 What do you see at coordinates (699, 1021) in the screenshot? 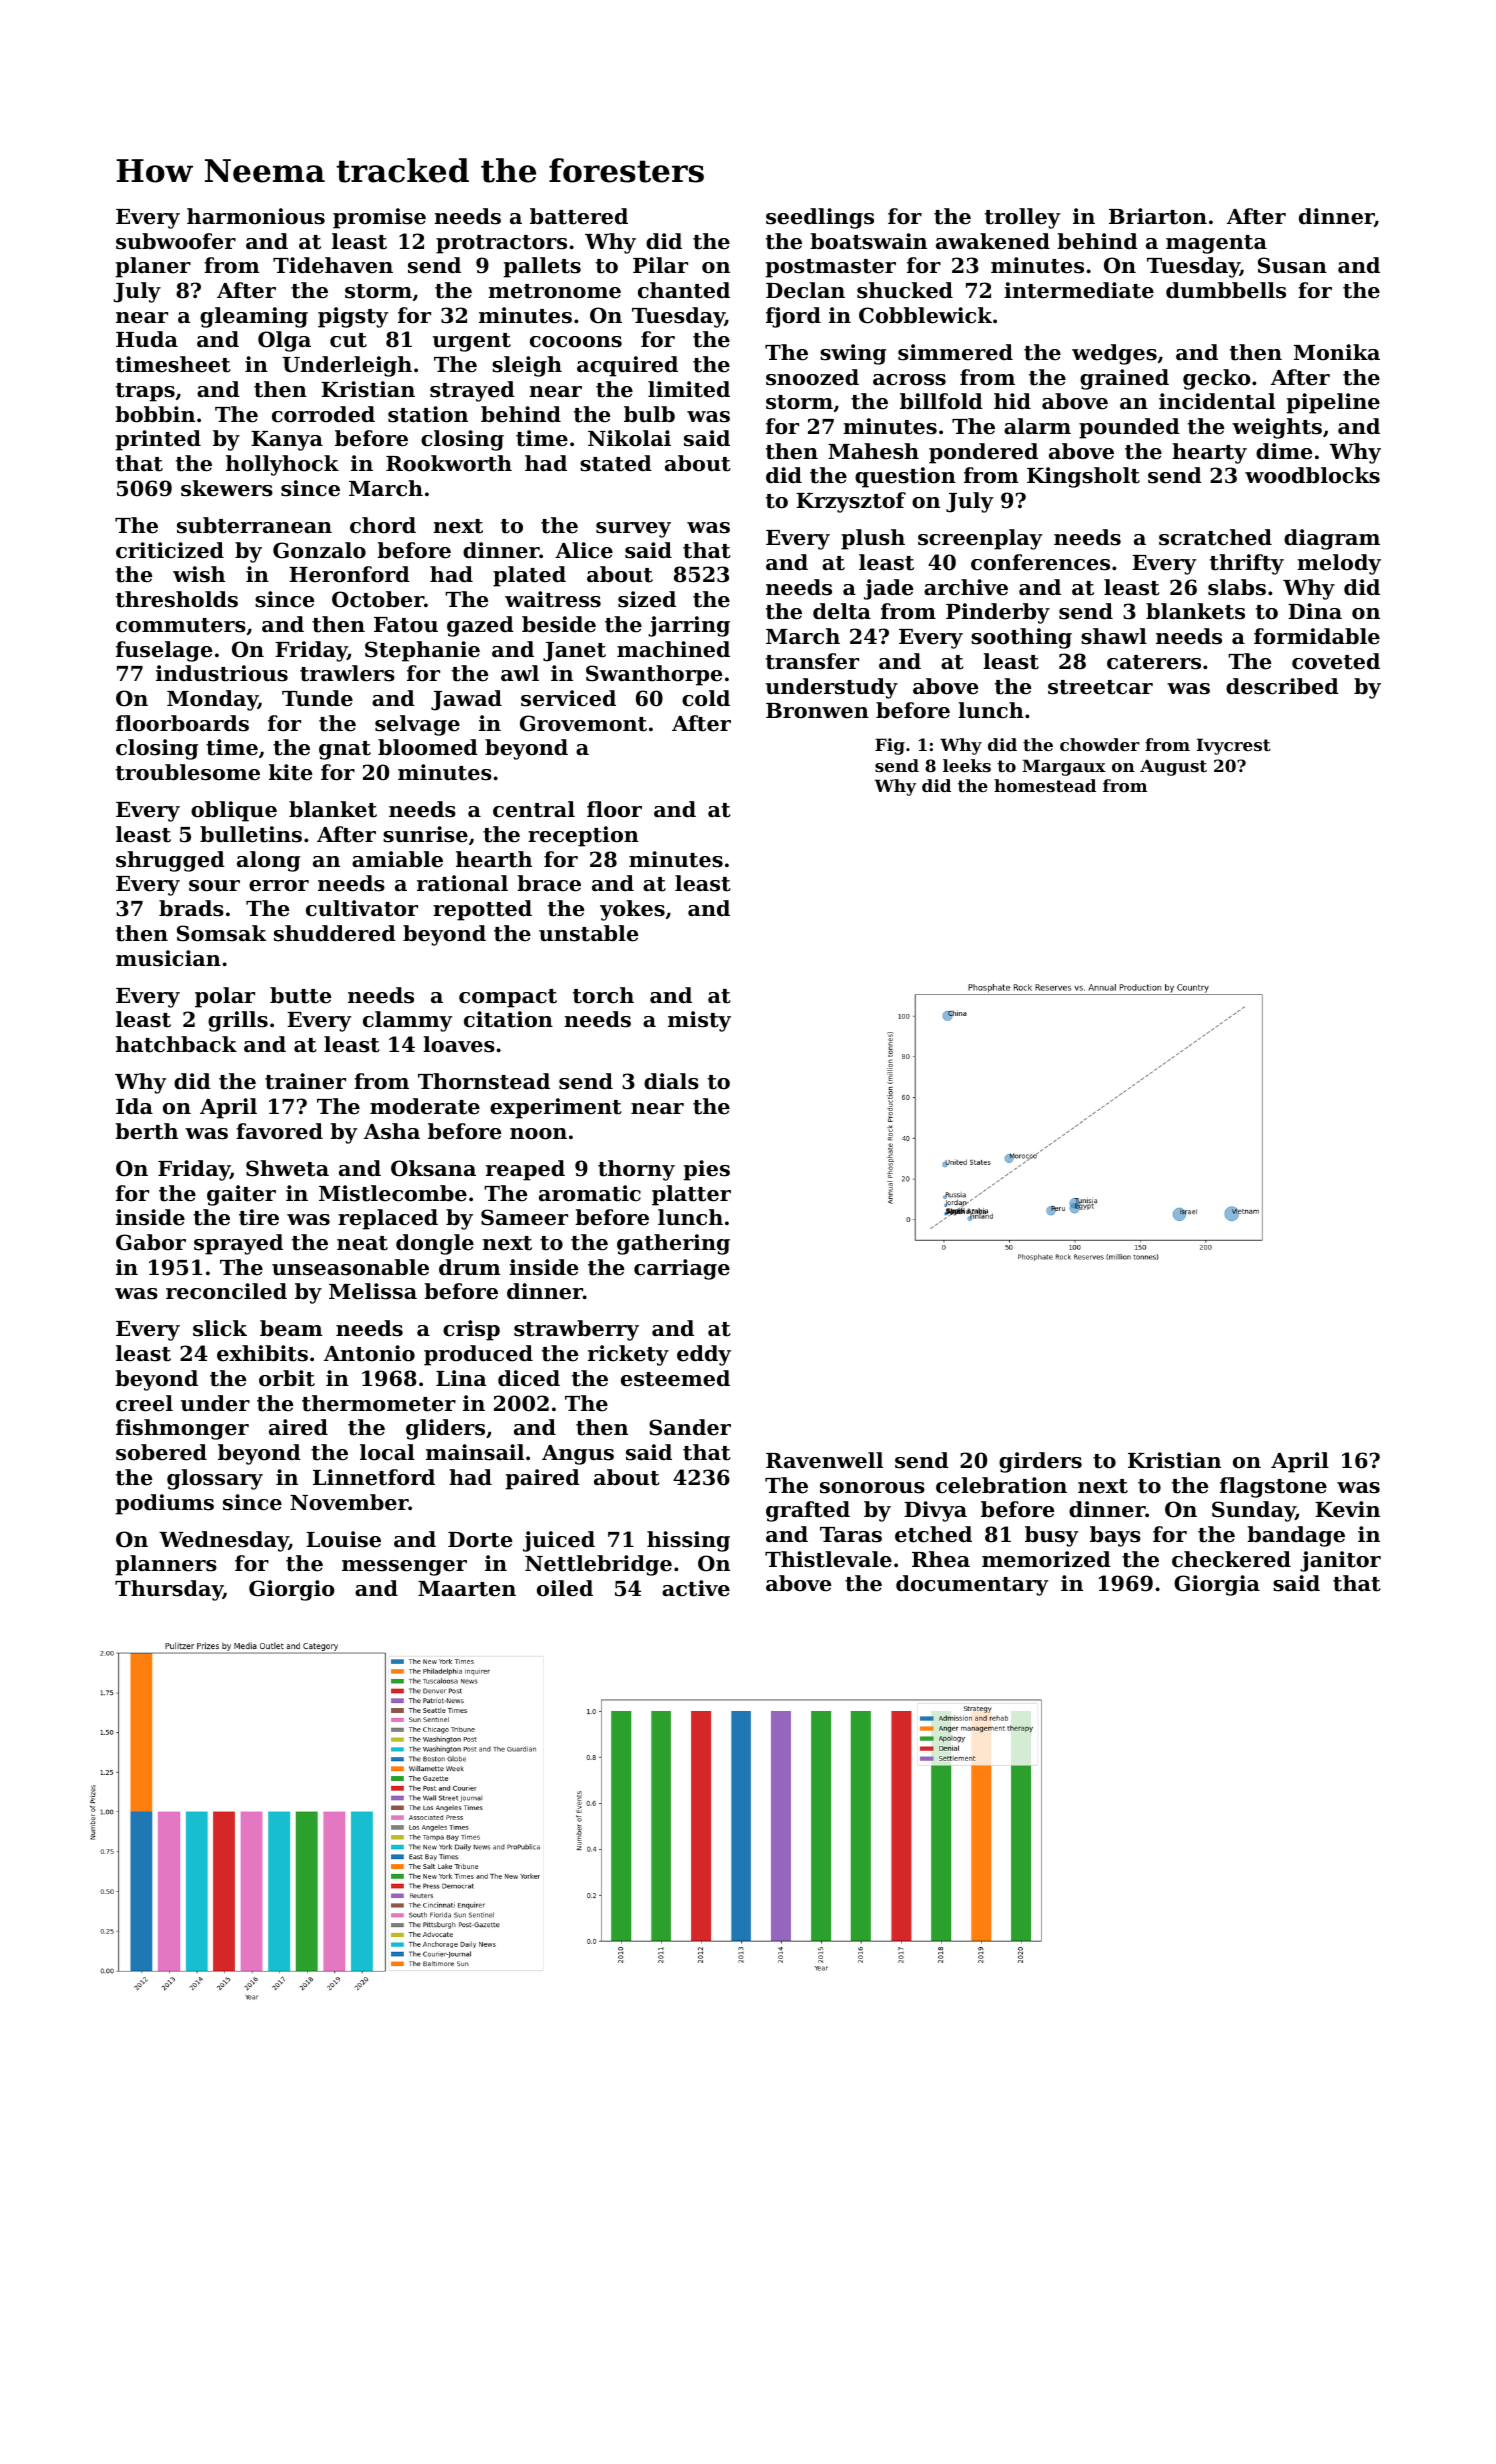
I see `misty` at bounding box center [699, 1021].
